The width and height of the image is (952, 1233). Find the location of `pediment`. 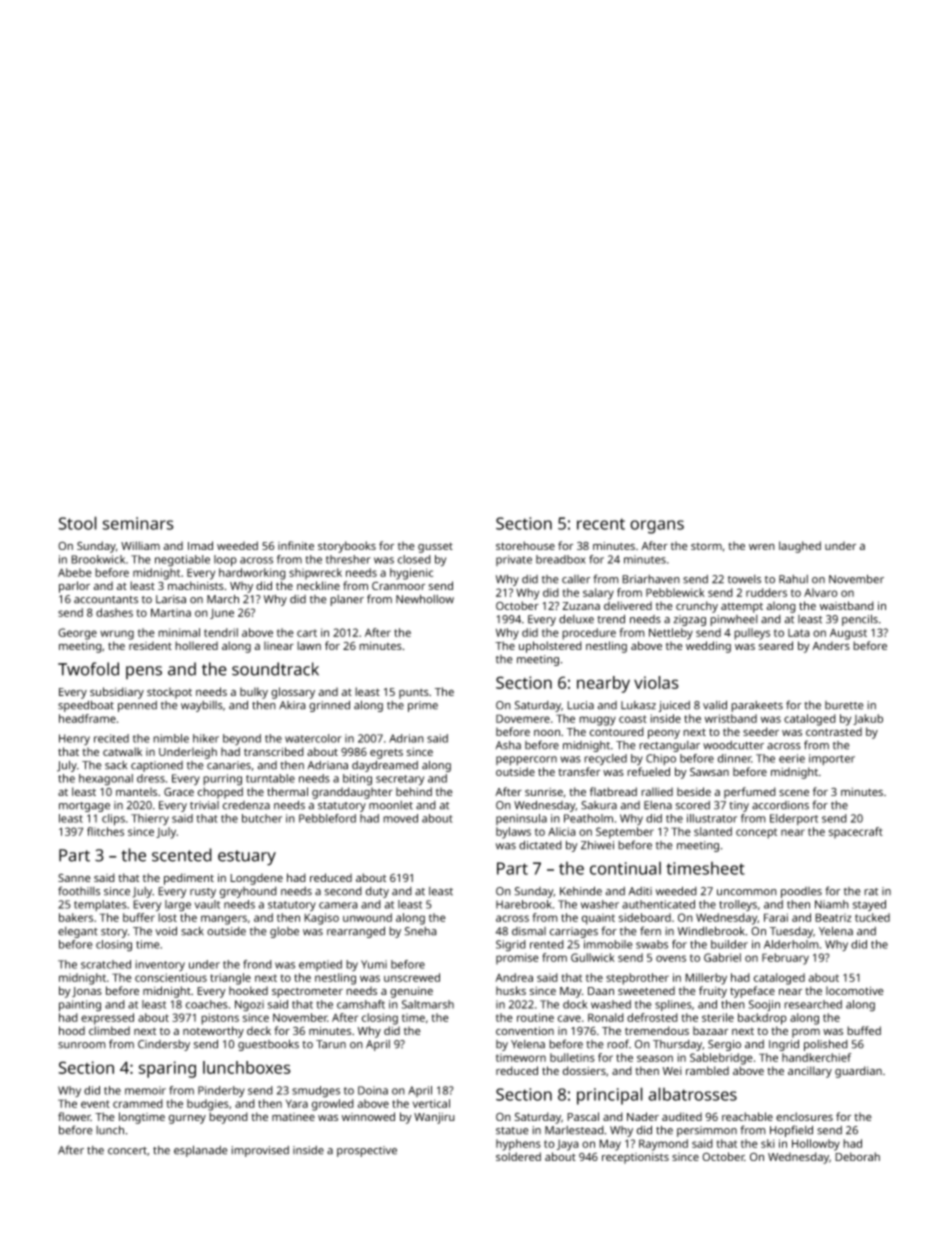

pediment is located at coordinates (189, 879).
